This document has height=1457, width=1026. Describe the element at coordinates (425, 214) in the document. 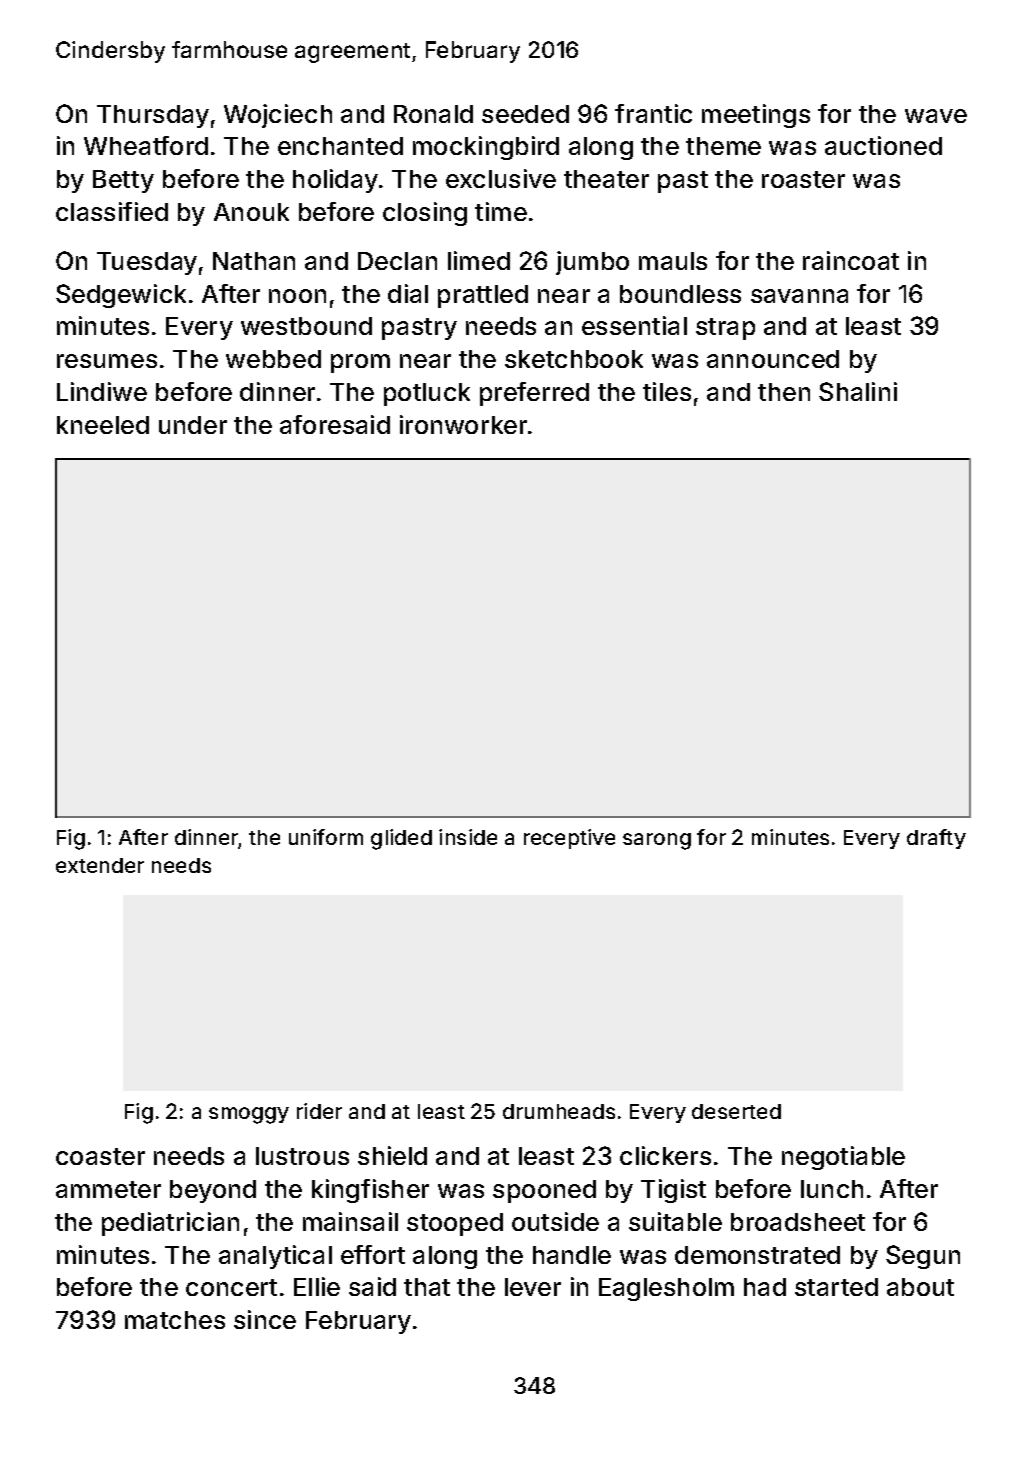

I see `closing` at that location.
